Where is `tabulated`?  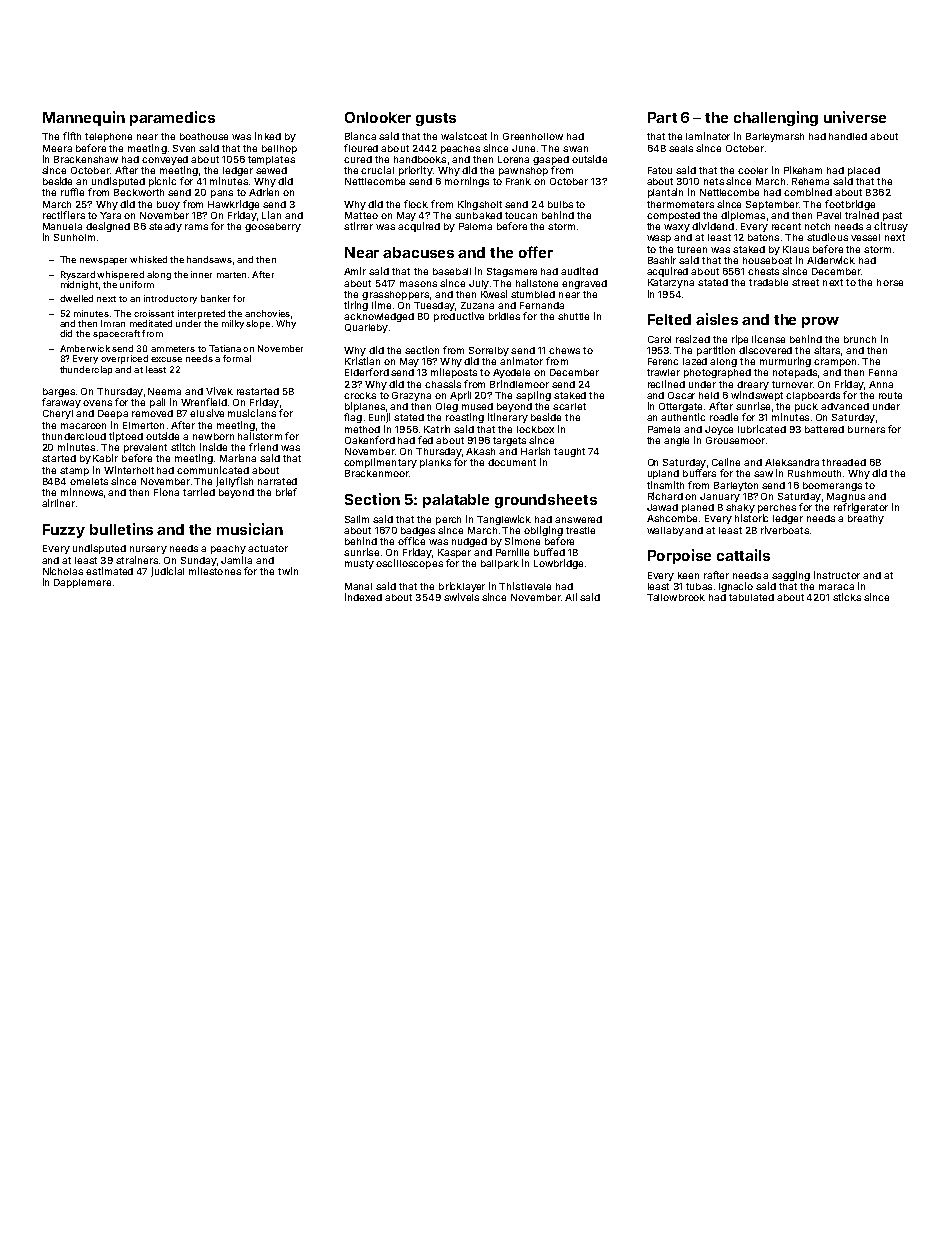 tabulated is located at coordinates (751, 597).
